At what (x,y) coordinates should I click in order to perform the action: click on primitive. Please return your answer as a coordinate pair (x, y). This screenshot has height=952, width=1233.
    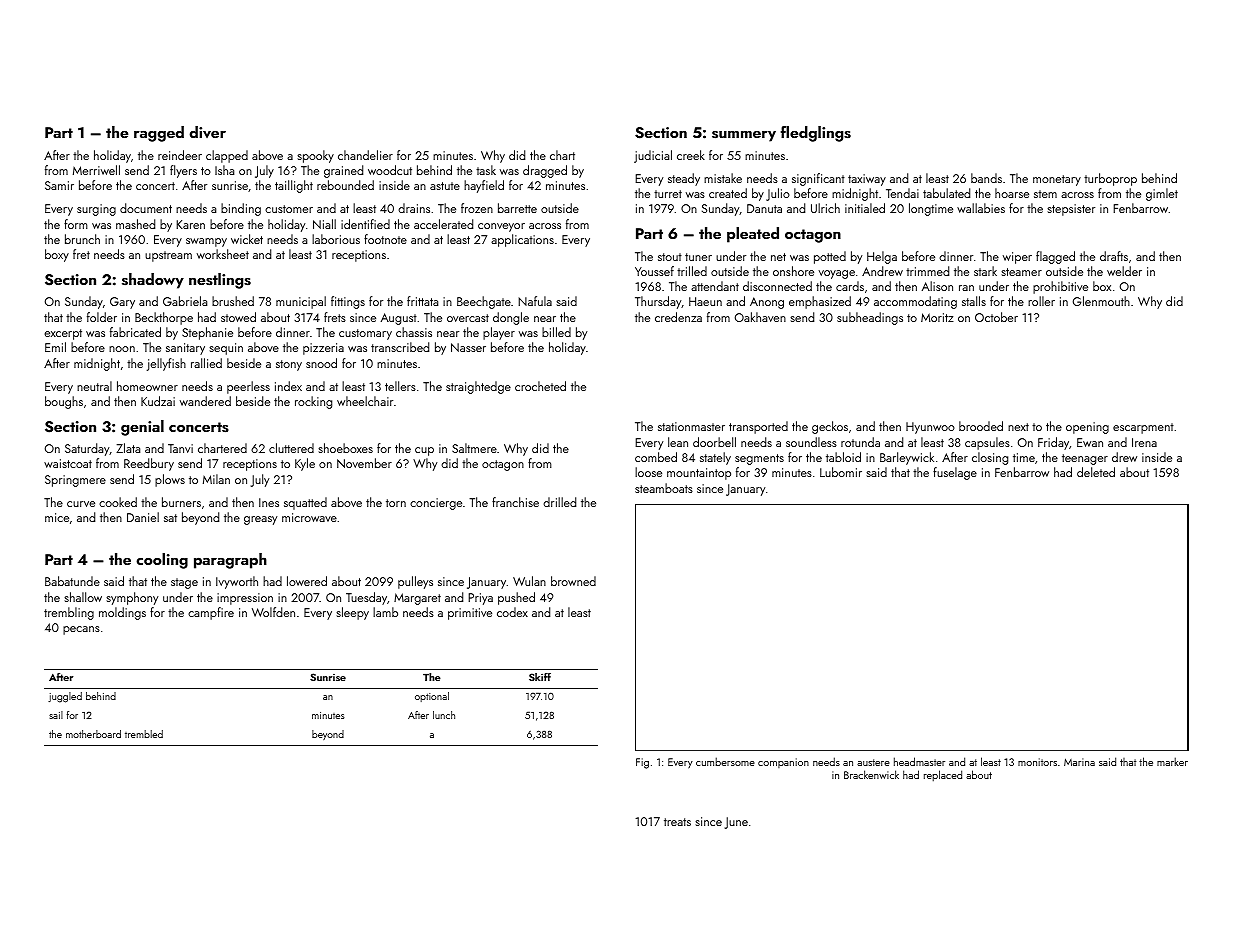
    Looking at the image, I should click on (470, 614).
